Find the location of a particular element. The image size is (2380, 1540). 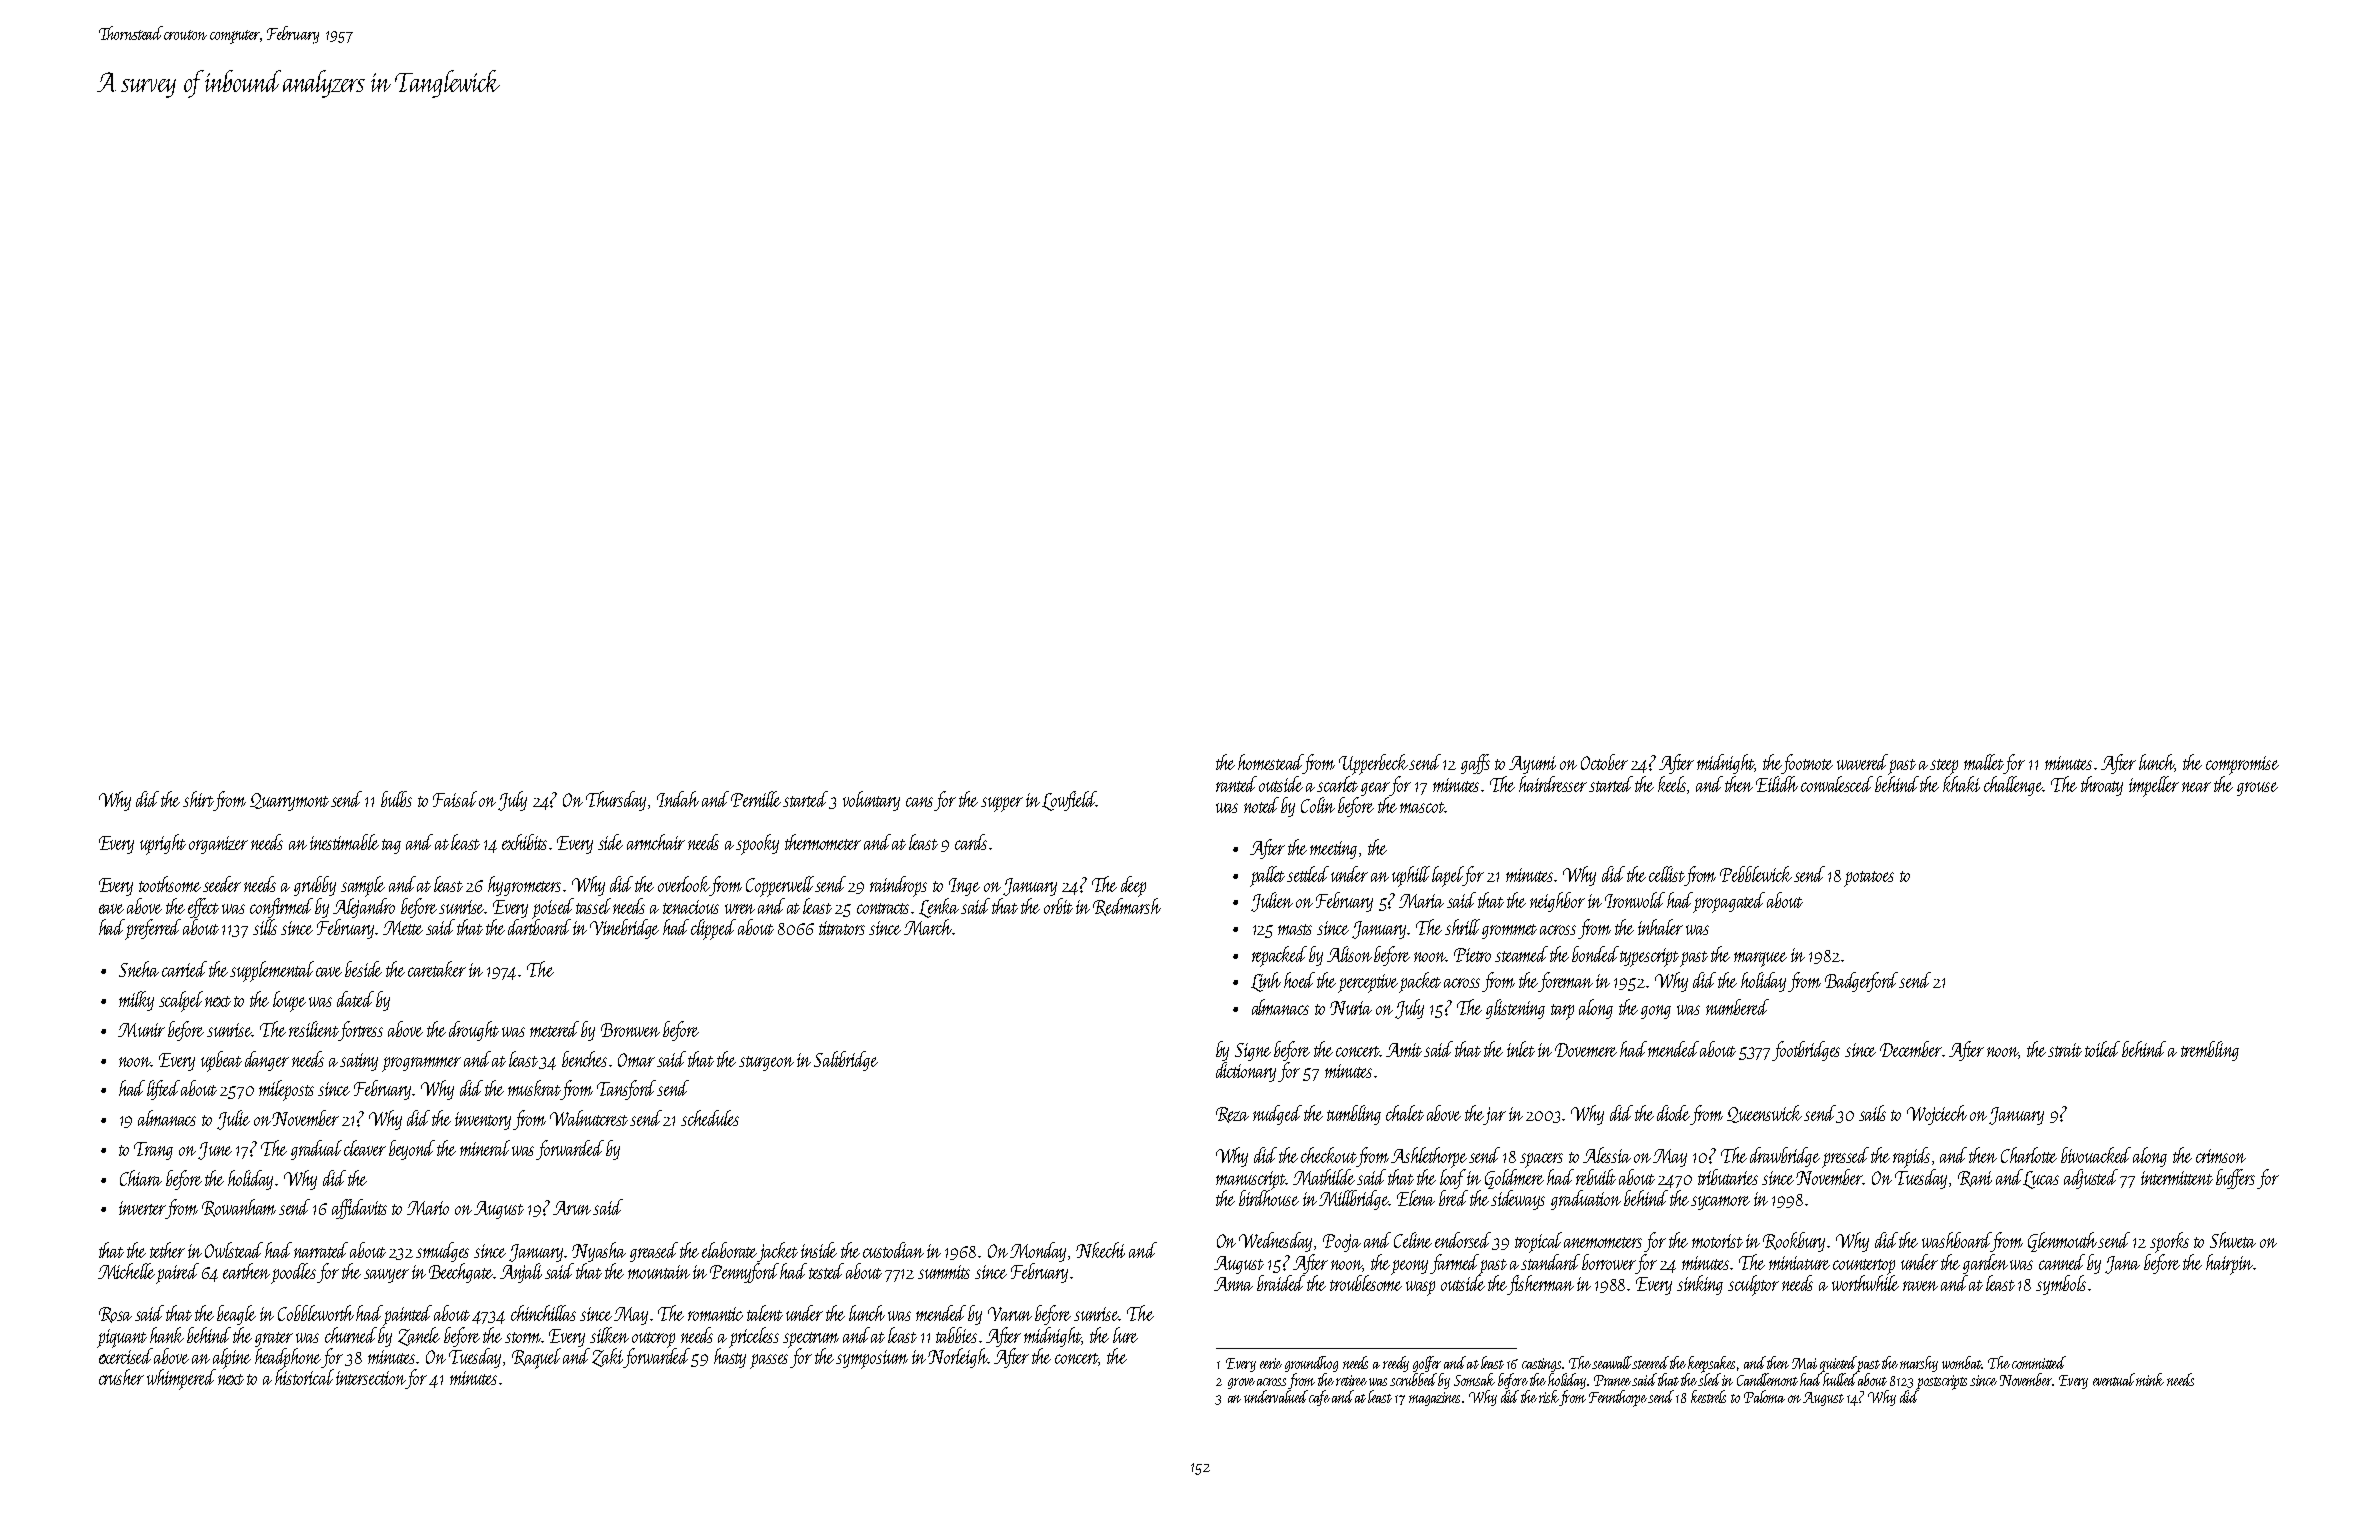

compromise is located at coordinates (2242, 765).
